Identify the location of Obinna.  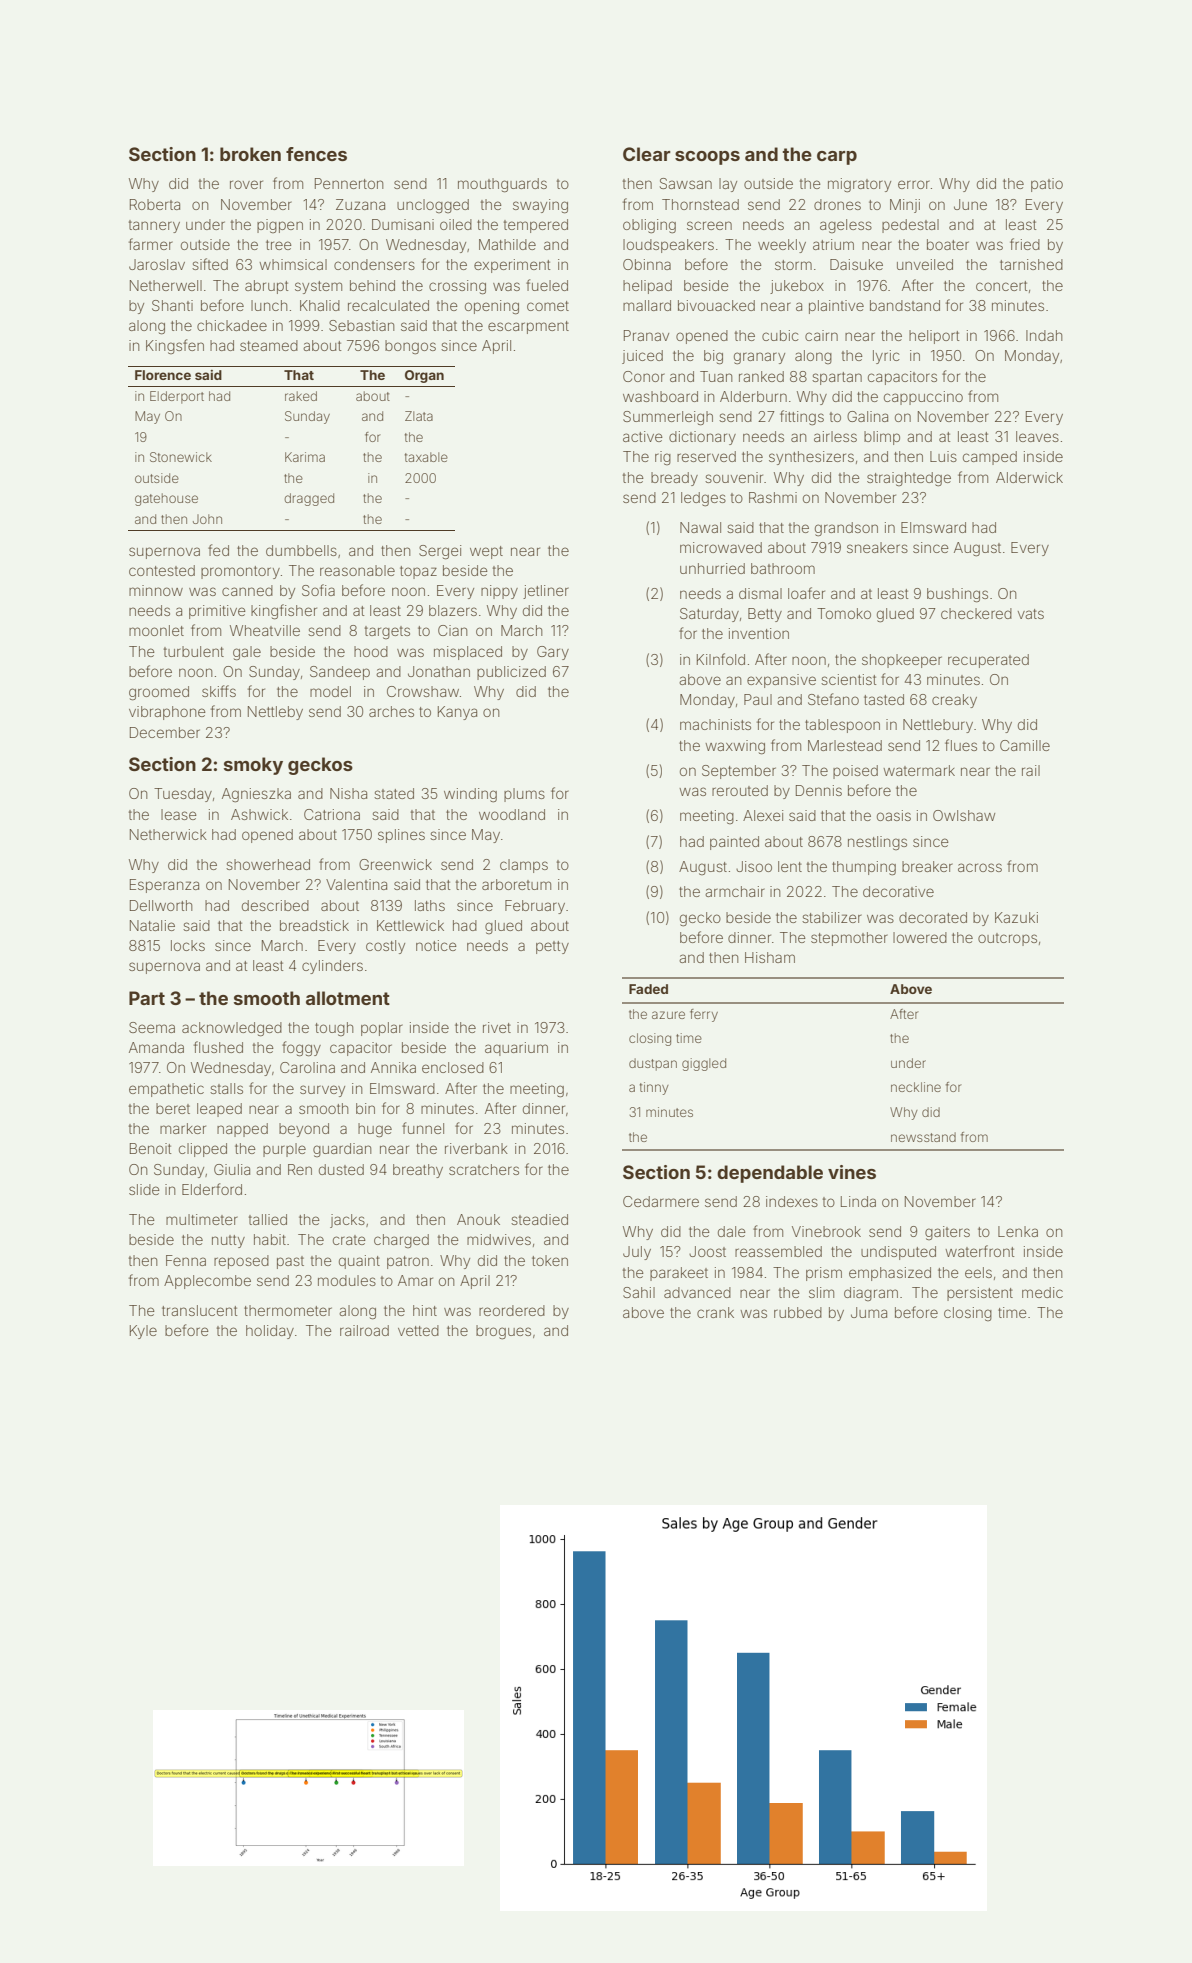
(647, 264).
